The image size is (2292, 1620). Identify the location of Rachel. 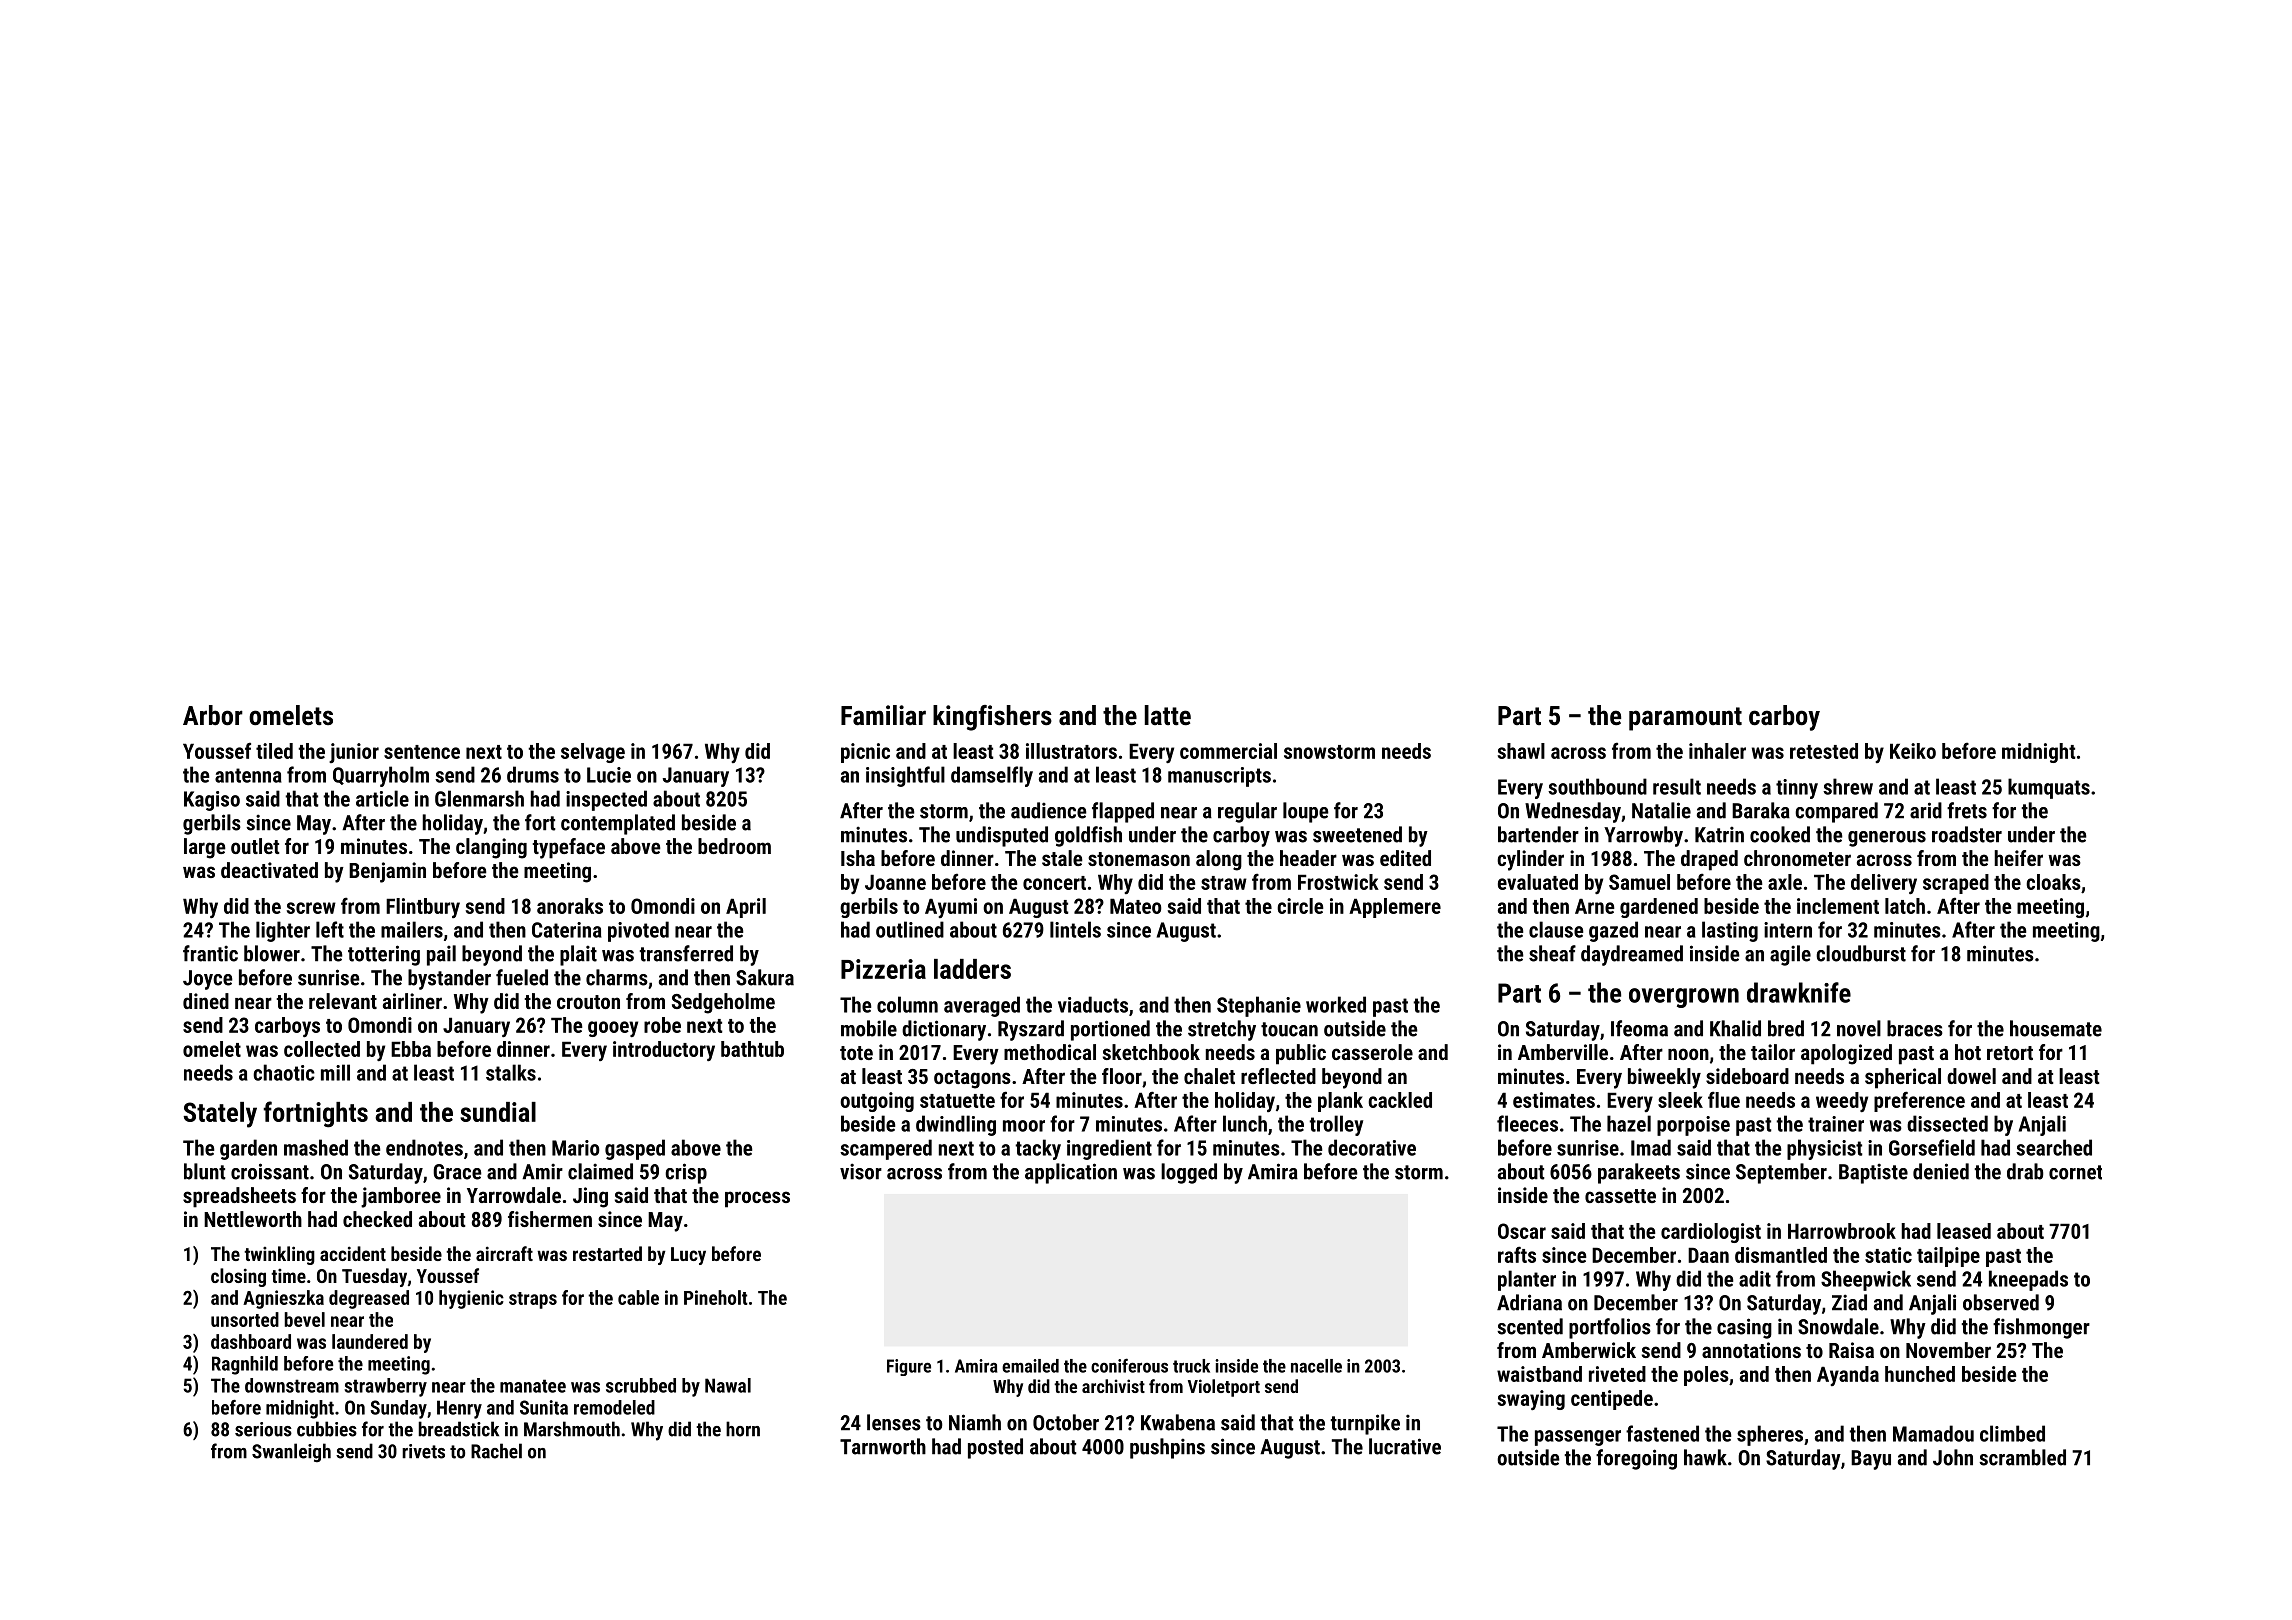
(496, 1451).
